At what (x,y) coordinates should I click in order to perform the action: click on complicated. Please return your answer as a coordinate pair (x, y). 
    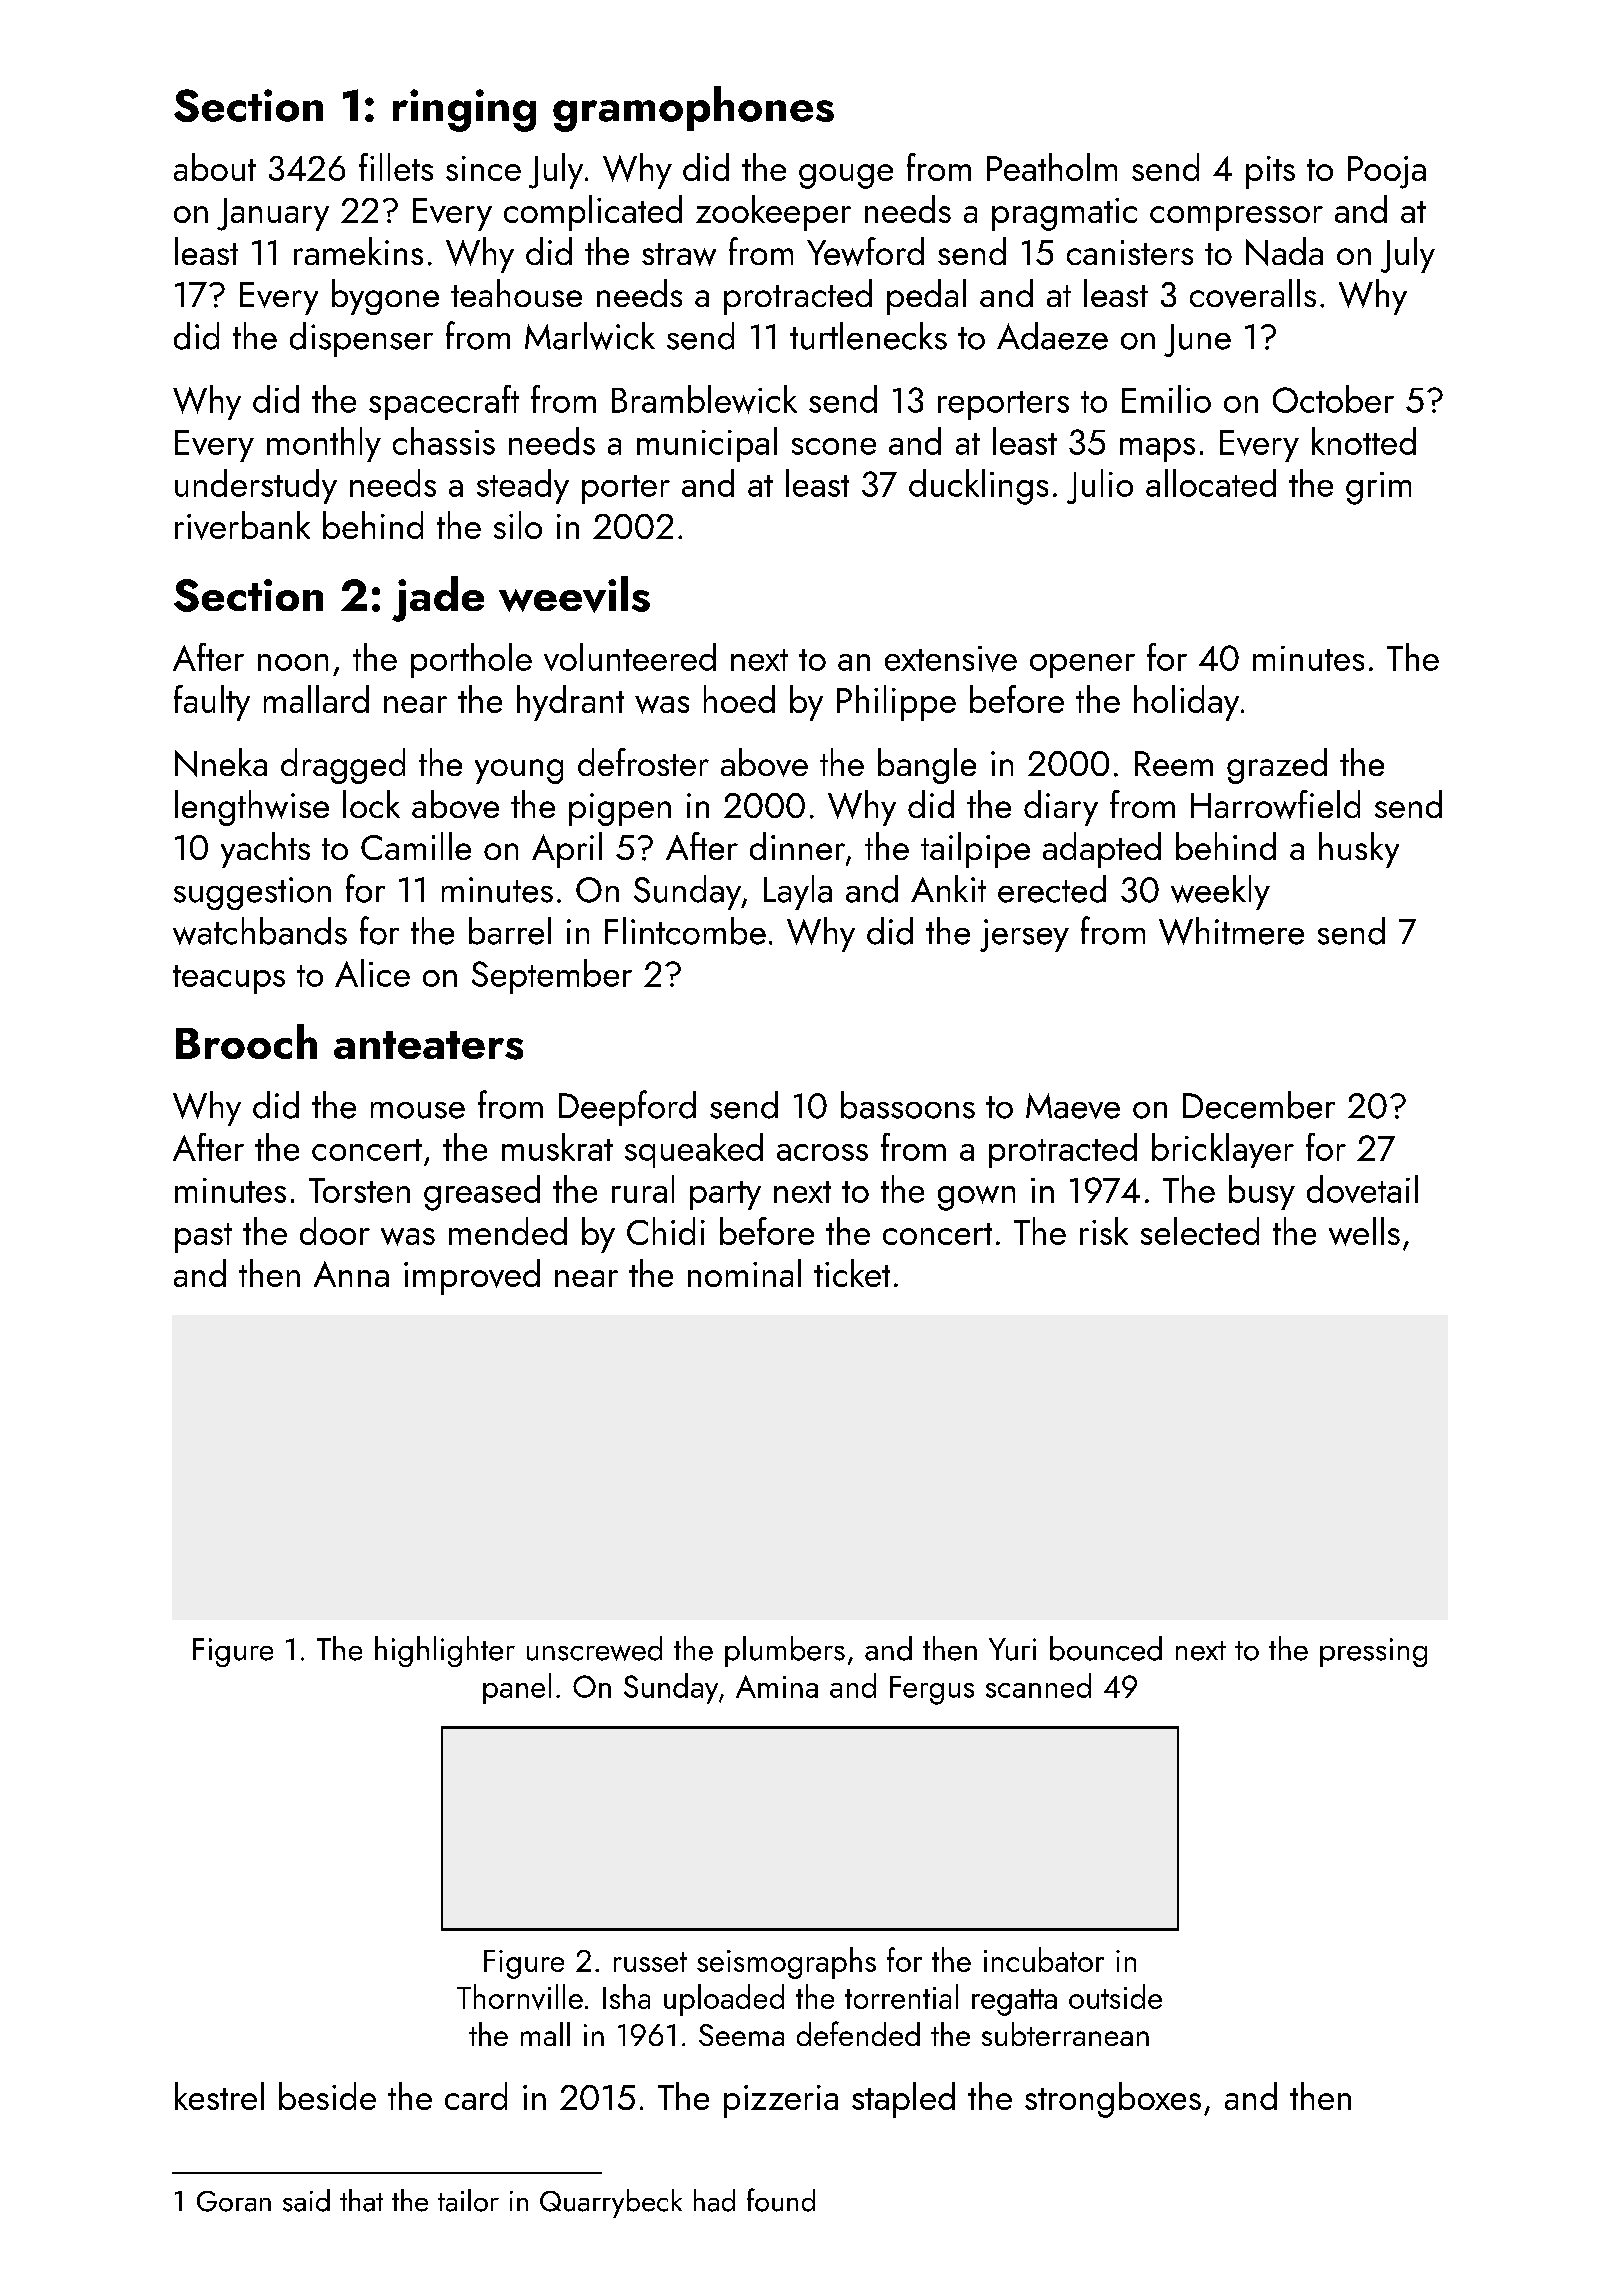
    Looking at the image, I should click on (593, 213).
